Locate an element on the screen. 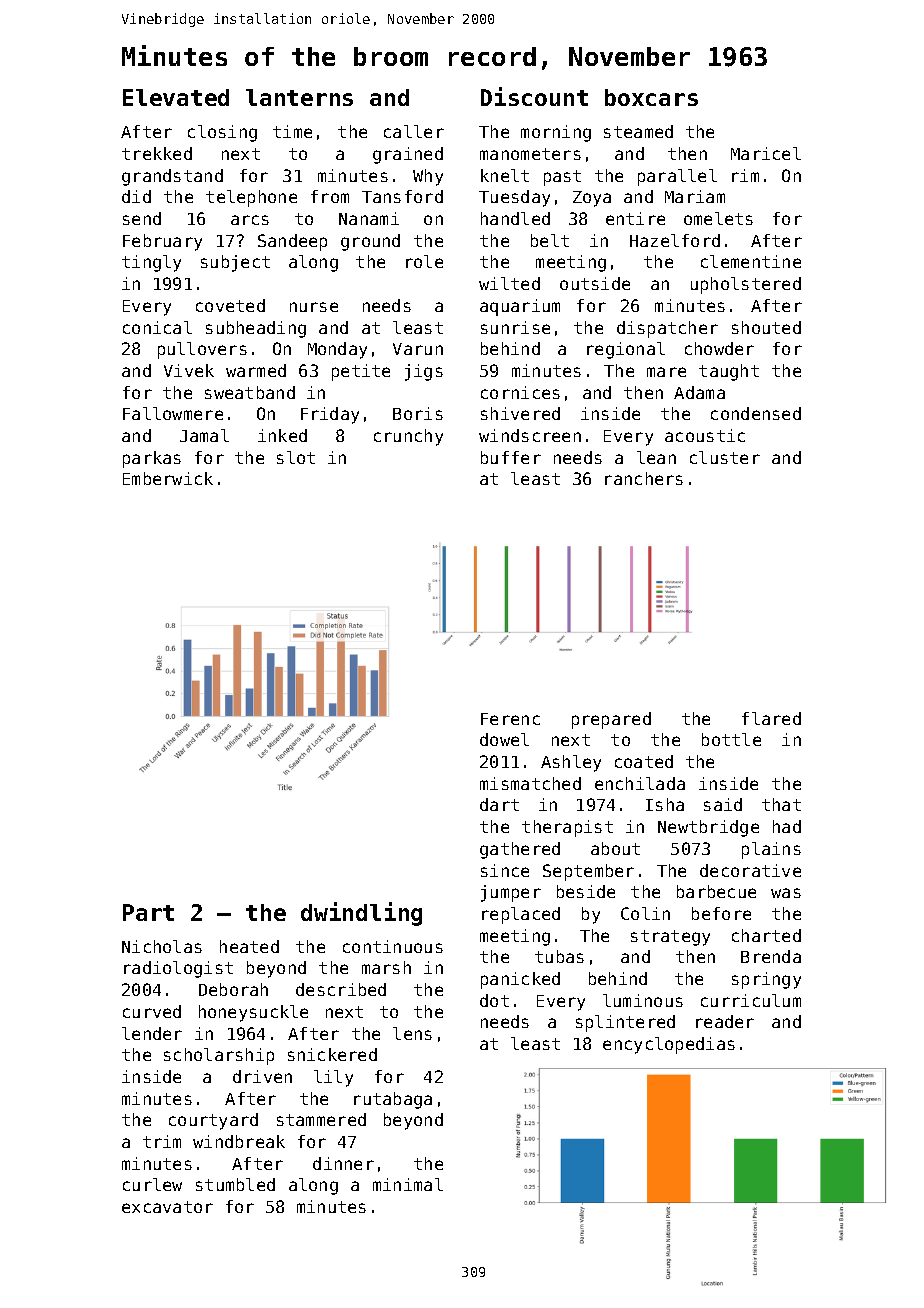  Elevated is located at coordinates (176, 97).
